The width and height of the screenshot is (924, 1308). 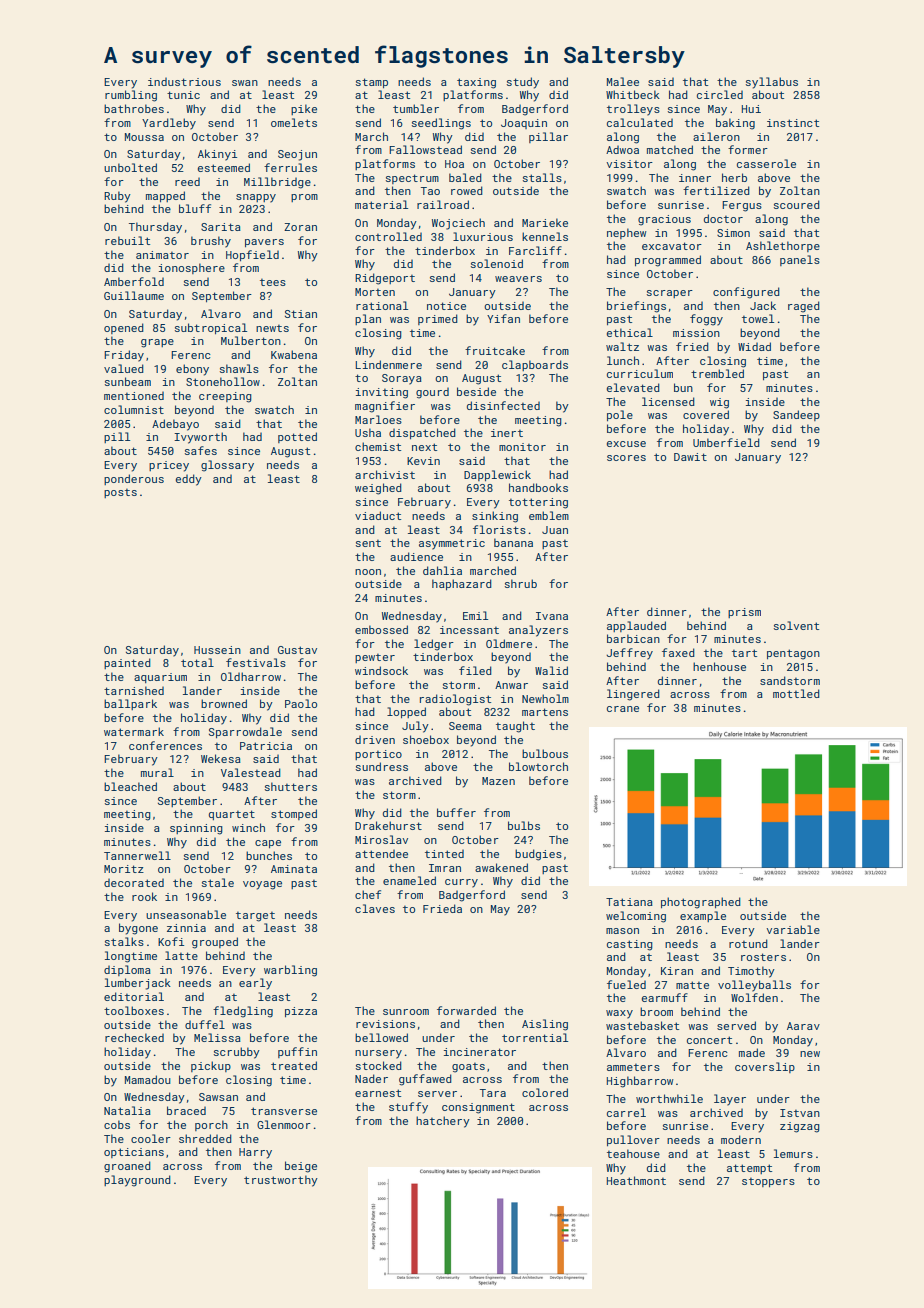 What do you see at coordinates (730, 1100) in the screenshot?
I see `layer` at bounding box center [730, 1100].
